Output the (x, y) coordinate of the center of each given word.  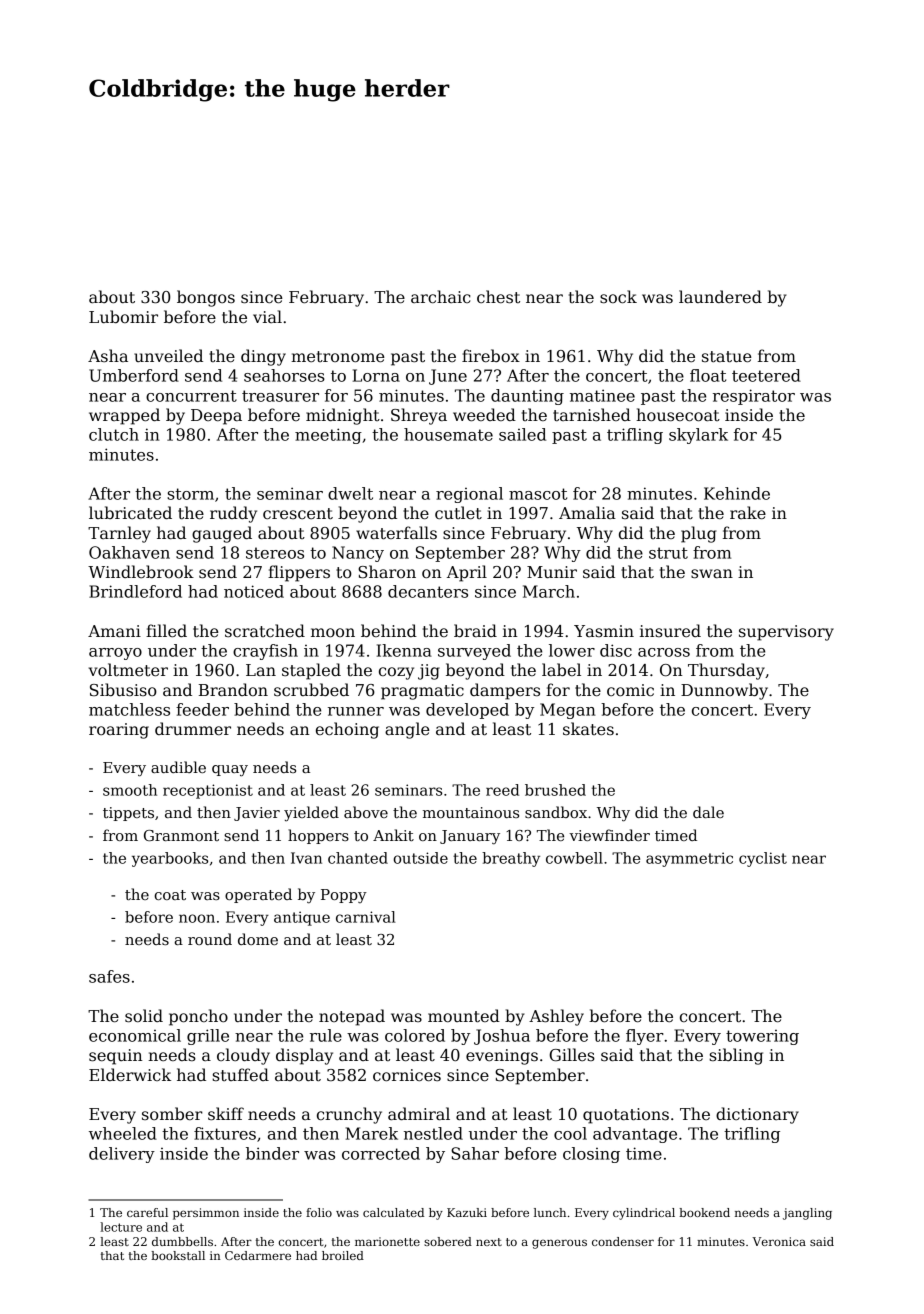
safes (109, 976)
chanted (358, 858)
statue (727, 357)
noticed (254, 591)
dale (708, 812)
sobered (448, 1241)
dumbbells (182, 1241)
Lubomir (123, 316)
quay (230, 771)
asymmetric (689, 859)
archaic (440, 296)
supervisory (786, 633)
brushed (555, 790)
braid (475, 630)
